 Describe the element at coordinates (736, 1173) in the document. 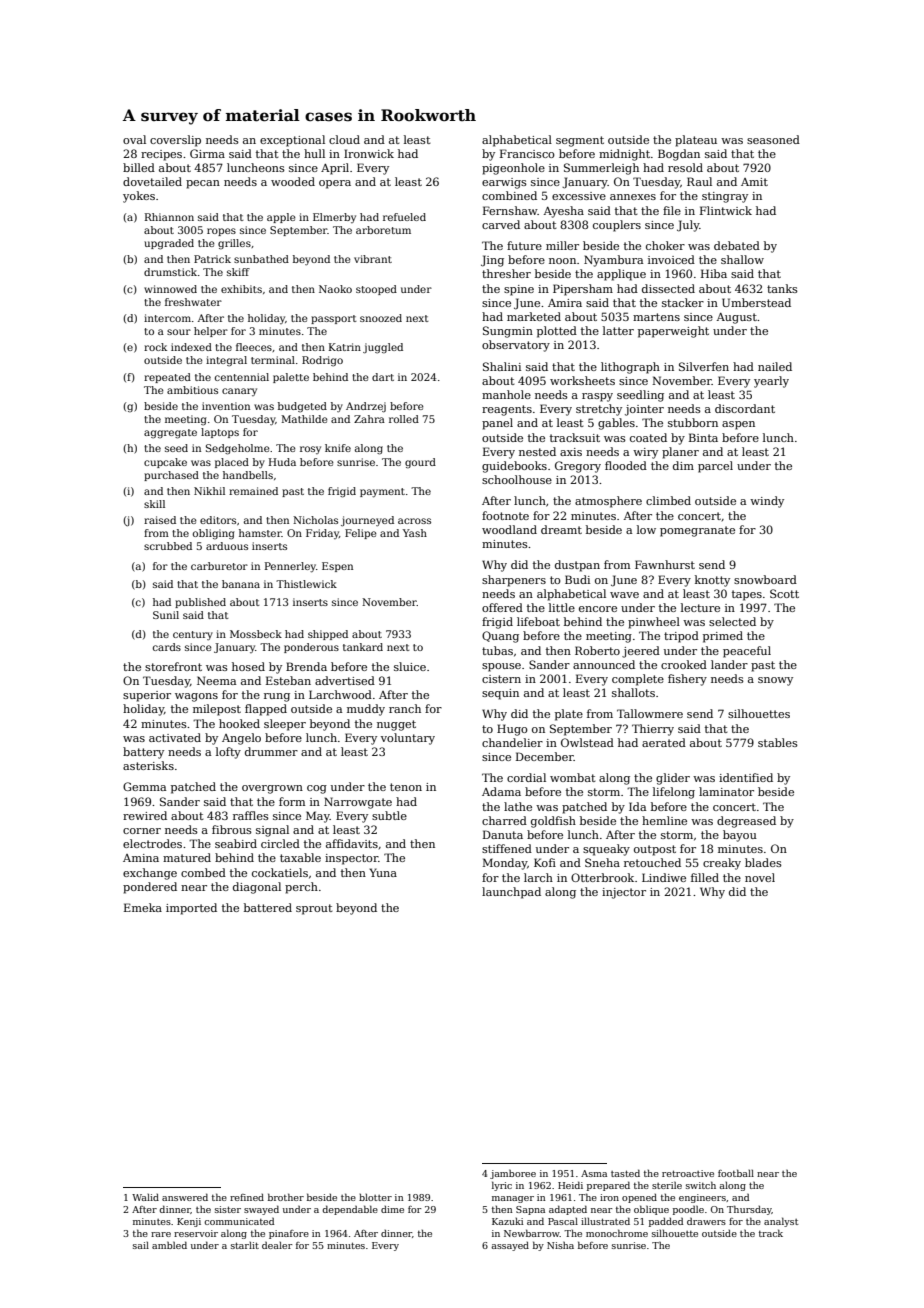

I see `football` at that location.
